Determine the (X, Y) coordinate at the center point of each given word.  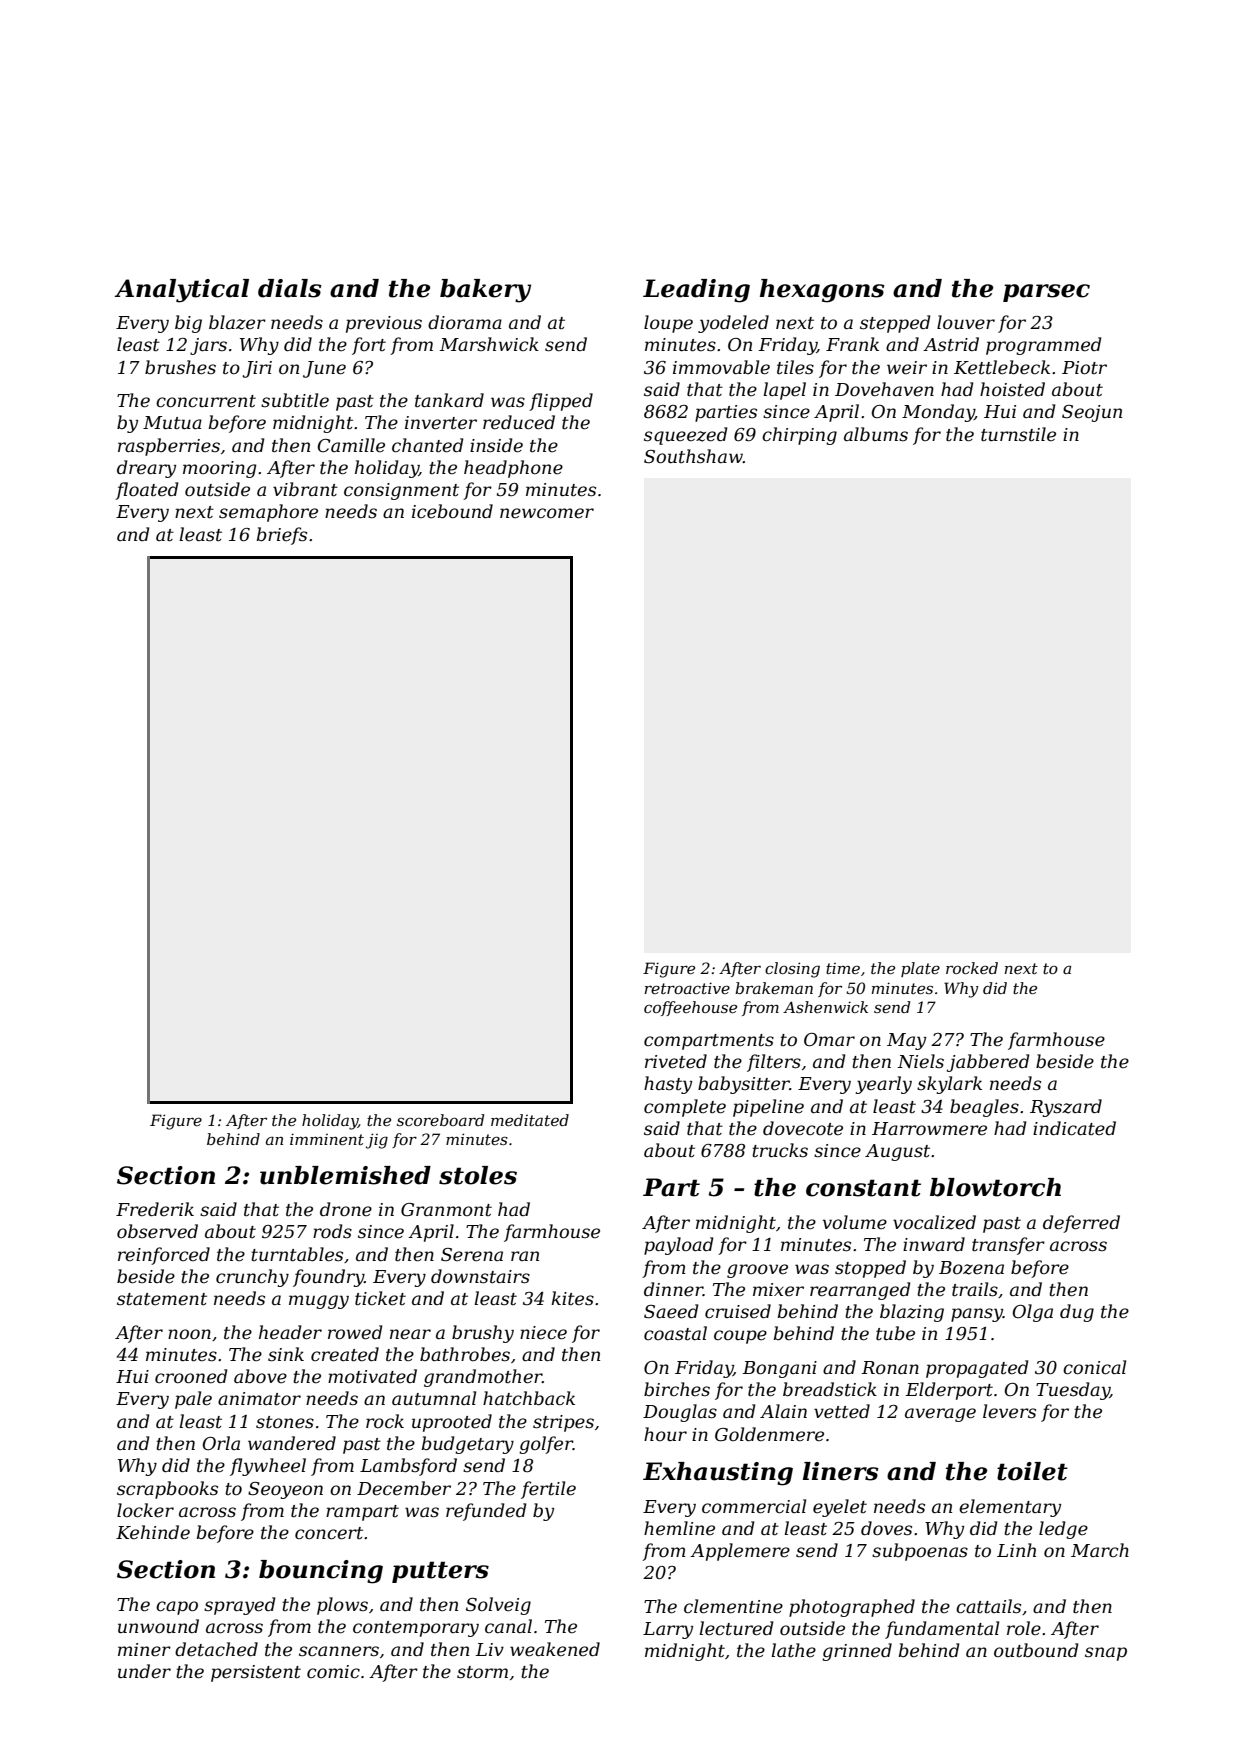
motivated (372, 1376)
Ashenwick (825, 1007)
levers (1009, 1411)
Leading (696, 291)
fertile (548, 1490)
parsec (1046, 293)
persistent (256, 1673)
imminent (327, 1139)
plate (920, 969)
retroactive (687, 988)
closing (792, 970)
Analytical (182, 291)
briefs (282, 536)
